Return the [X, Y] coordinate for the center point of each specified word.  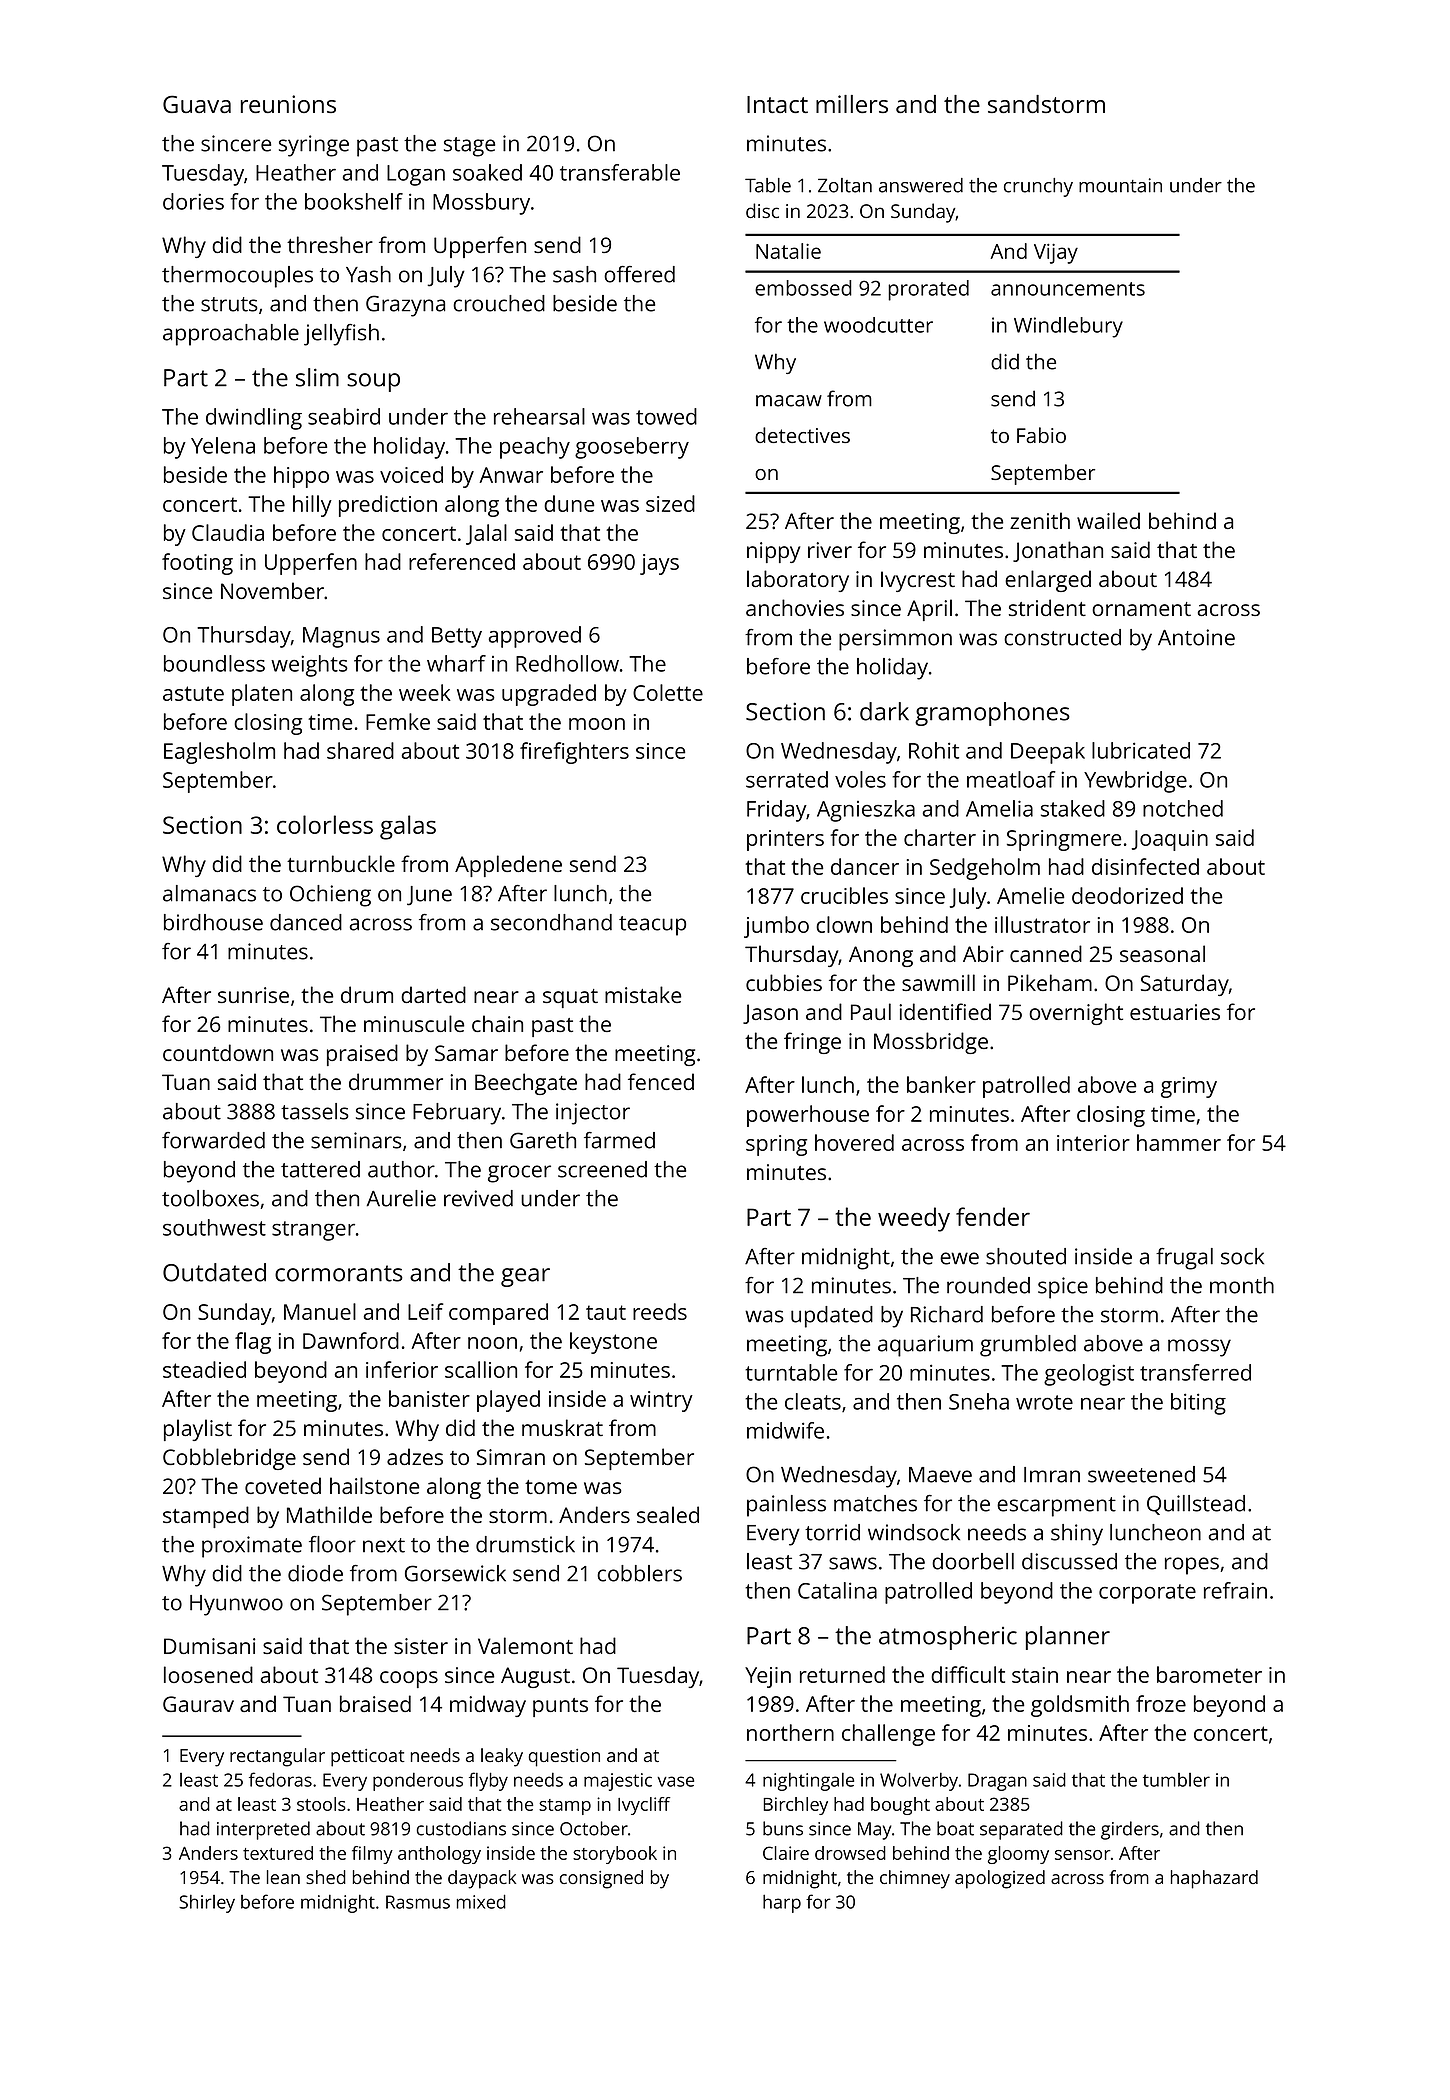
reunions [288, 104]
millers [852, 104]
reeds [660, 1311]
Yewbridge [1135, 782]
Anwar [511, 475]
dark [884, 711]
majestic [618, 1782]
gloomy [1018, 1855]
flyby [488, 1781]
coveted [283, 1485]
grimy [1189, 1087]
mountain [1120, 185]
